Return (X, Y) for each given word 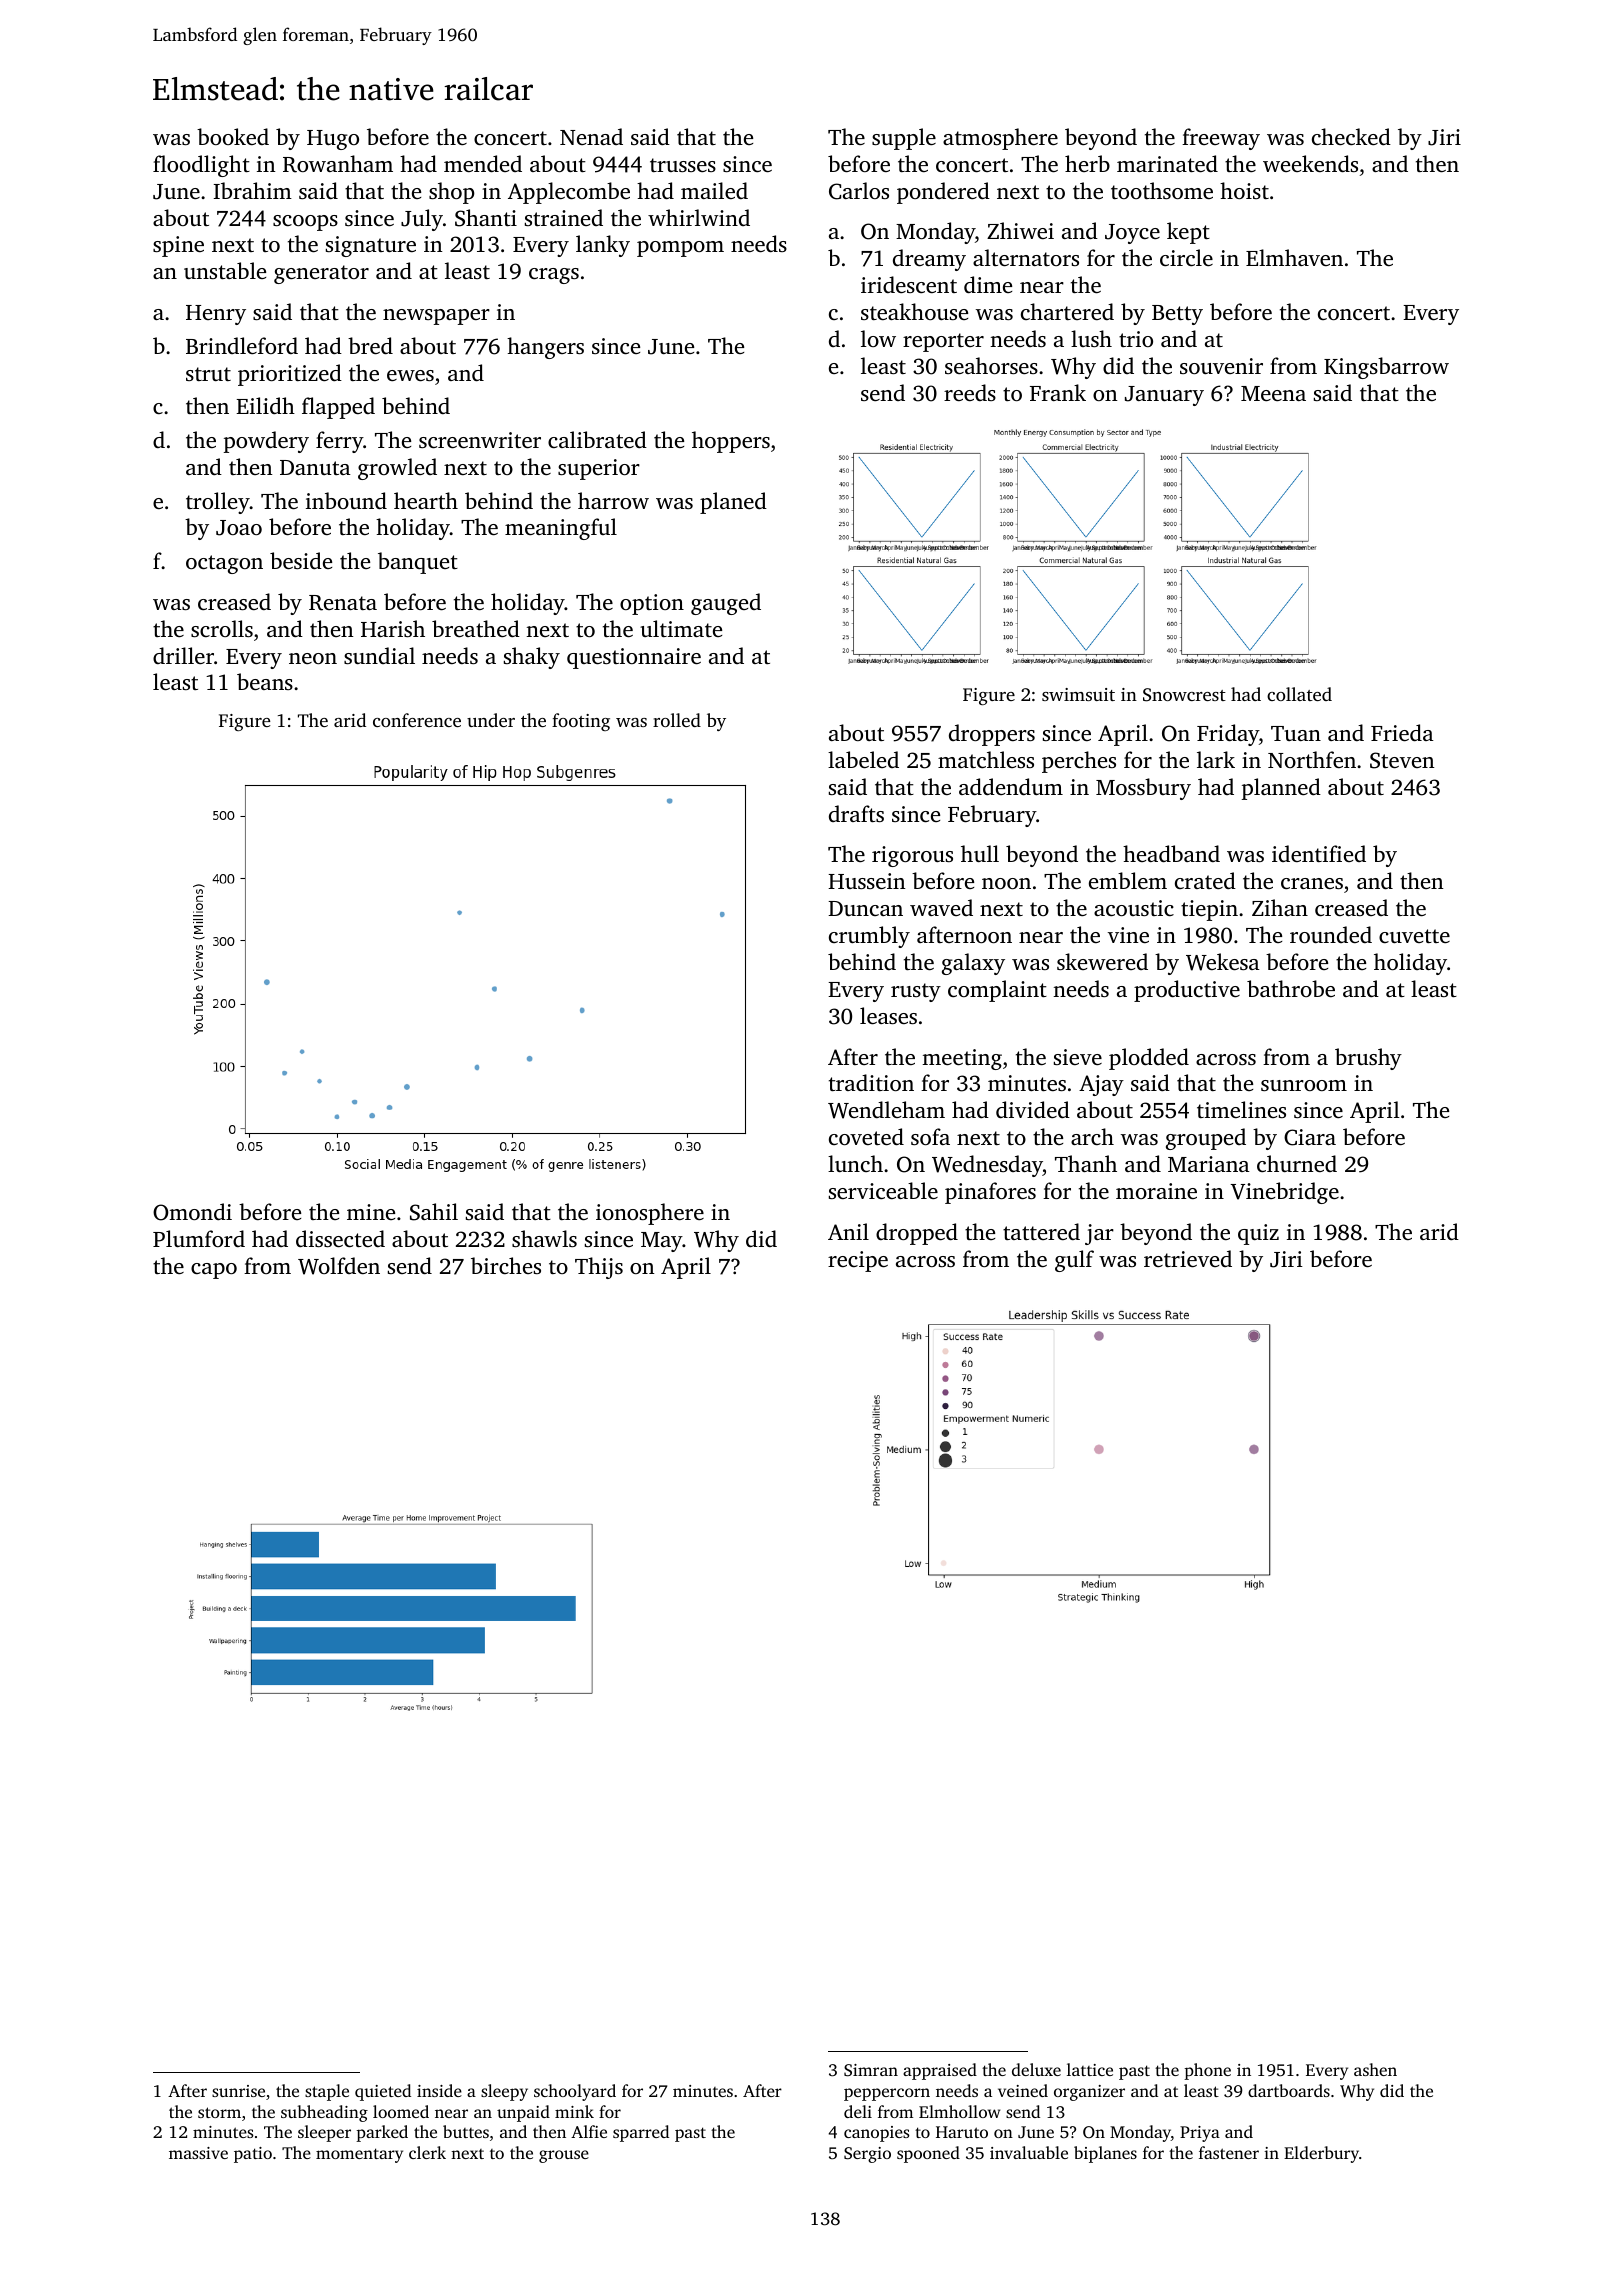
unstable (225, 270)
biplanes (1105, 2154)
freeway (1221, 139)
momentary (359, 2155)
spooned (928, 2154)
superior (599, 469)
